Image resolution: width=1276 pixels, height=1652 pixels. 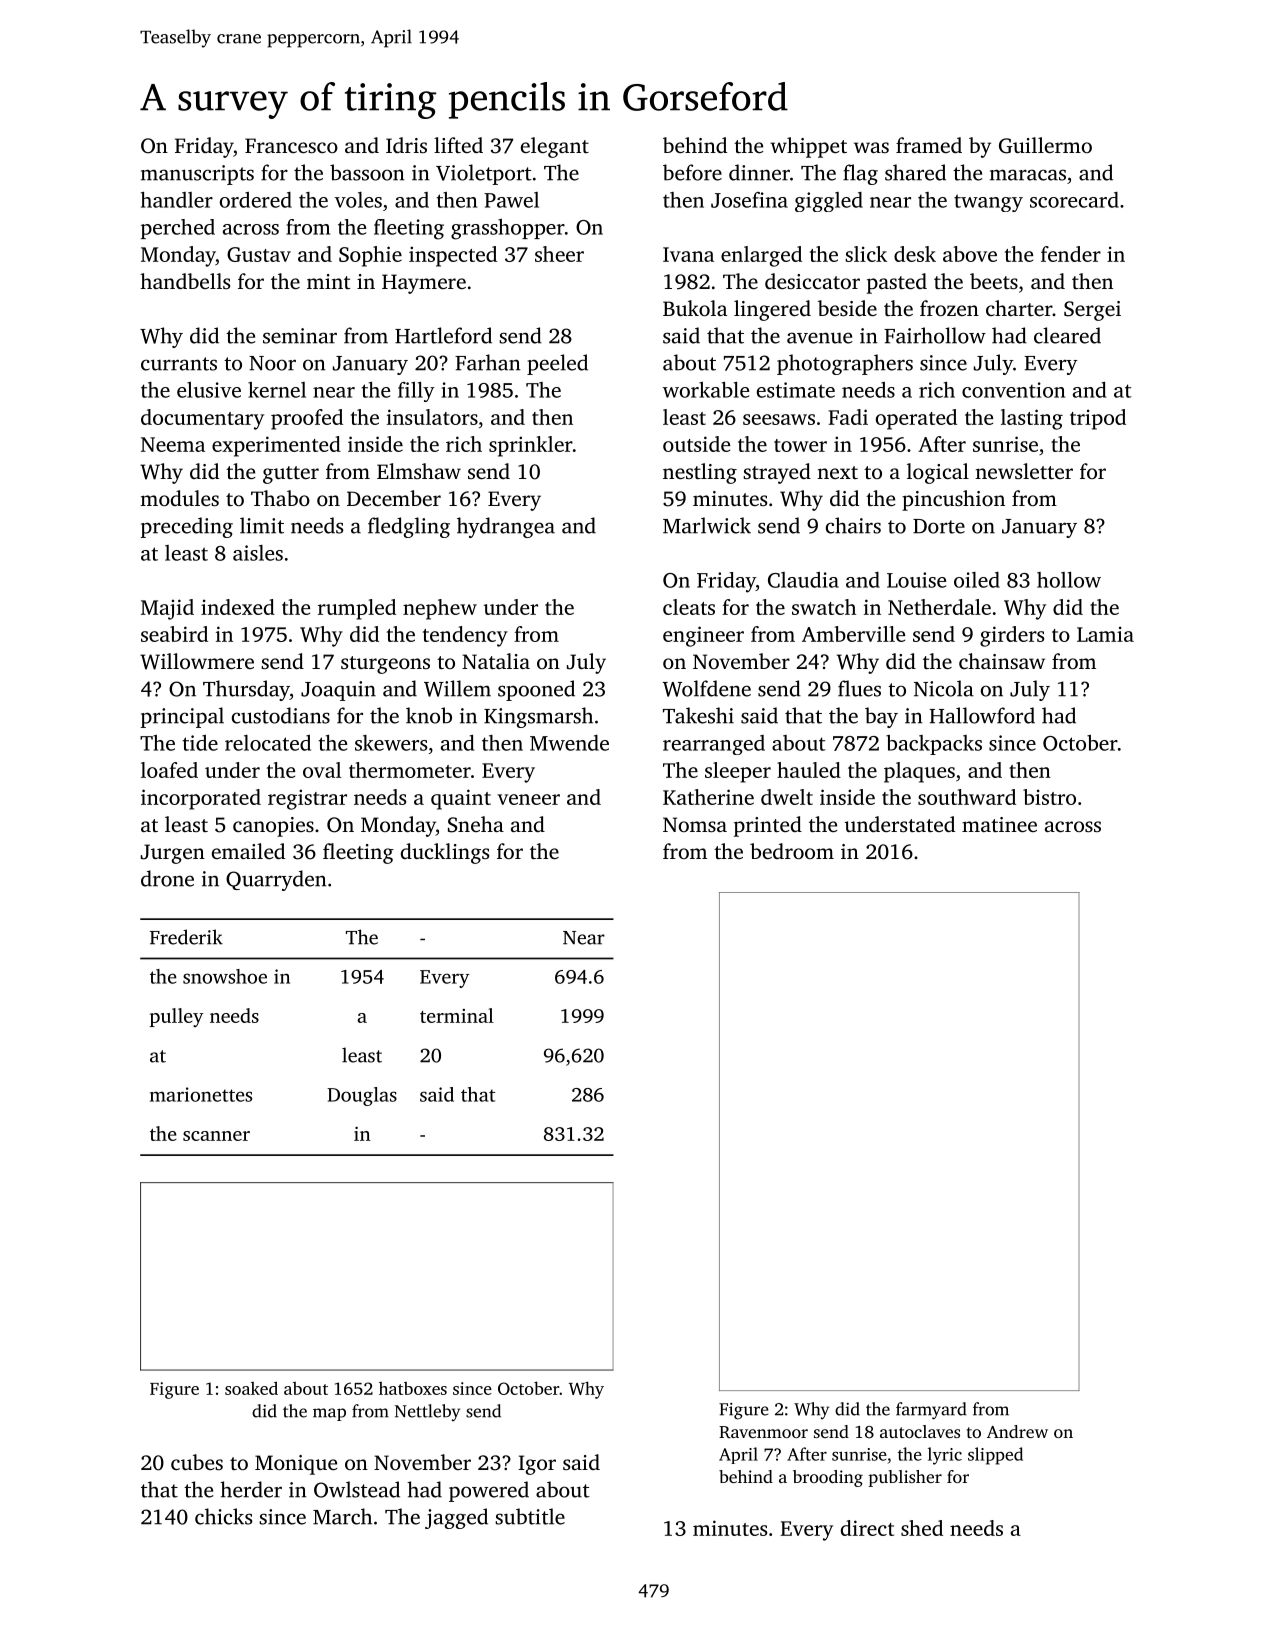 I want to click on hydrangea, so click(x=506, y=527).
